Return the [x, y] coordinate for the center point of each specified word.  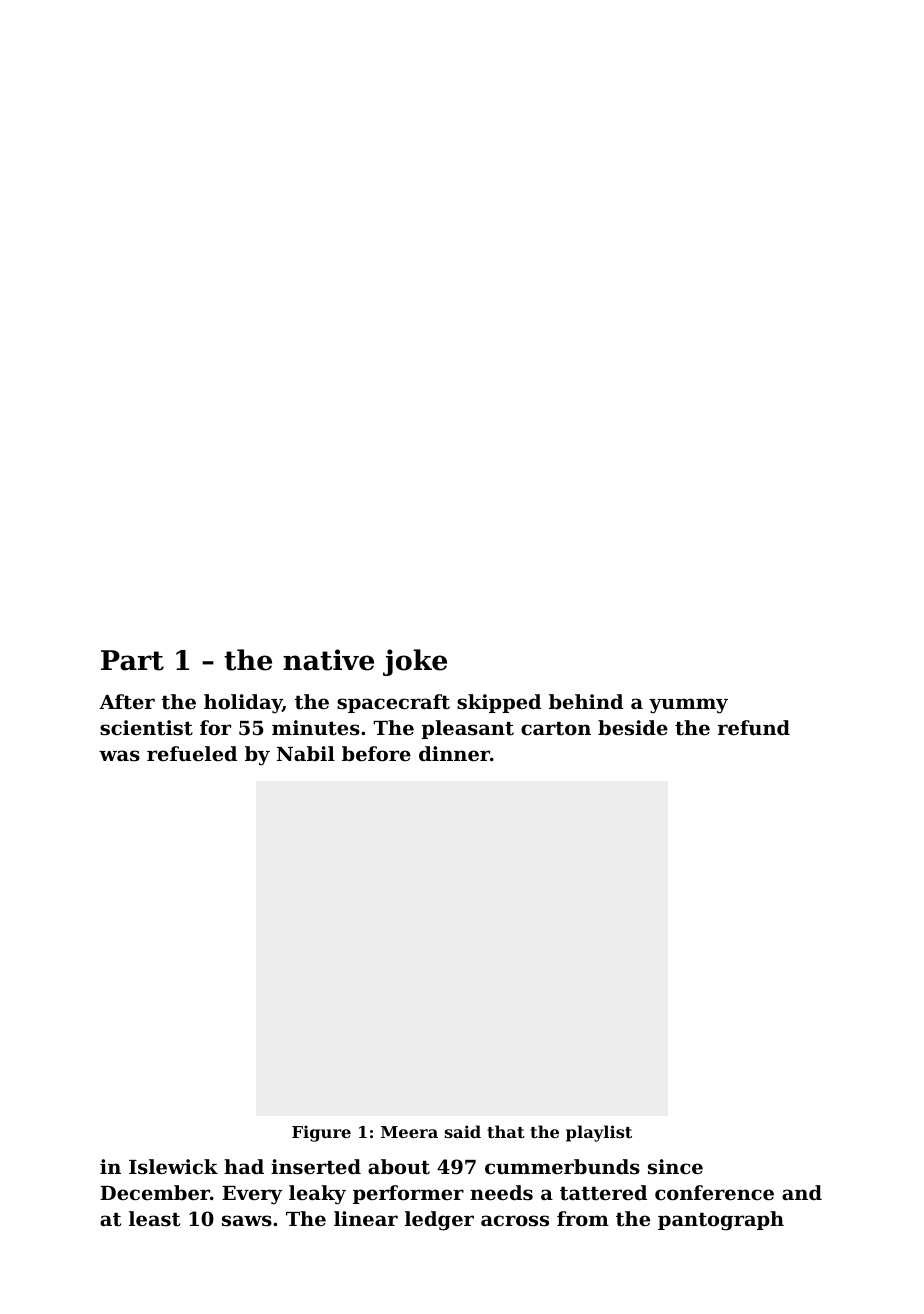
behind [586, 701]
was [119, 756]
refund [754, 727]
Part [132, 660]
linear [366, 1218]
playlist [599, 1133]
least [154, 1218]
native [328, 660]
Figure [321, 1133]
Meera [409, 1132]
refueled [192, 753]
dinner [454, 753]
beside [633, 728]
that [506, 1131]
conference [714, 1192]
